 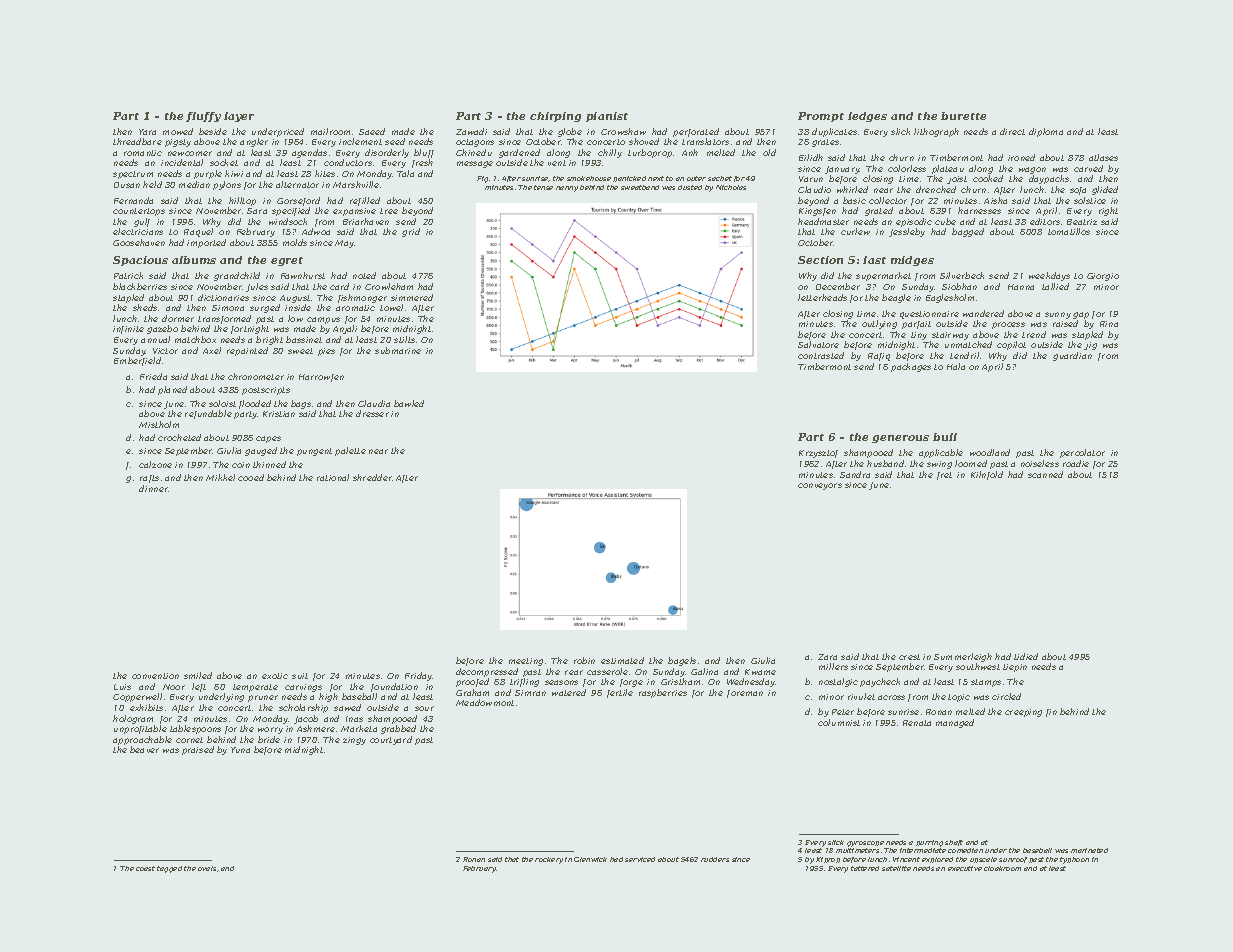 I want to click on creeping, so click(x=1023, y=713).
